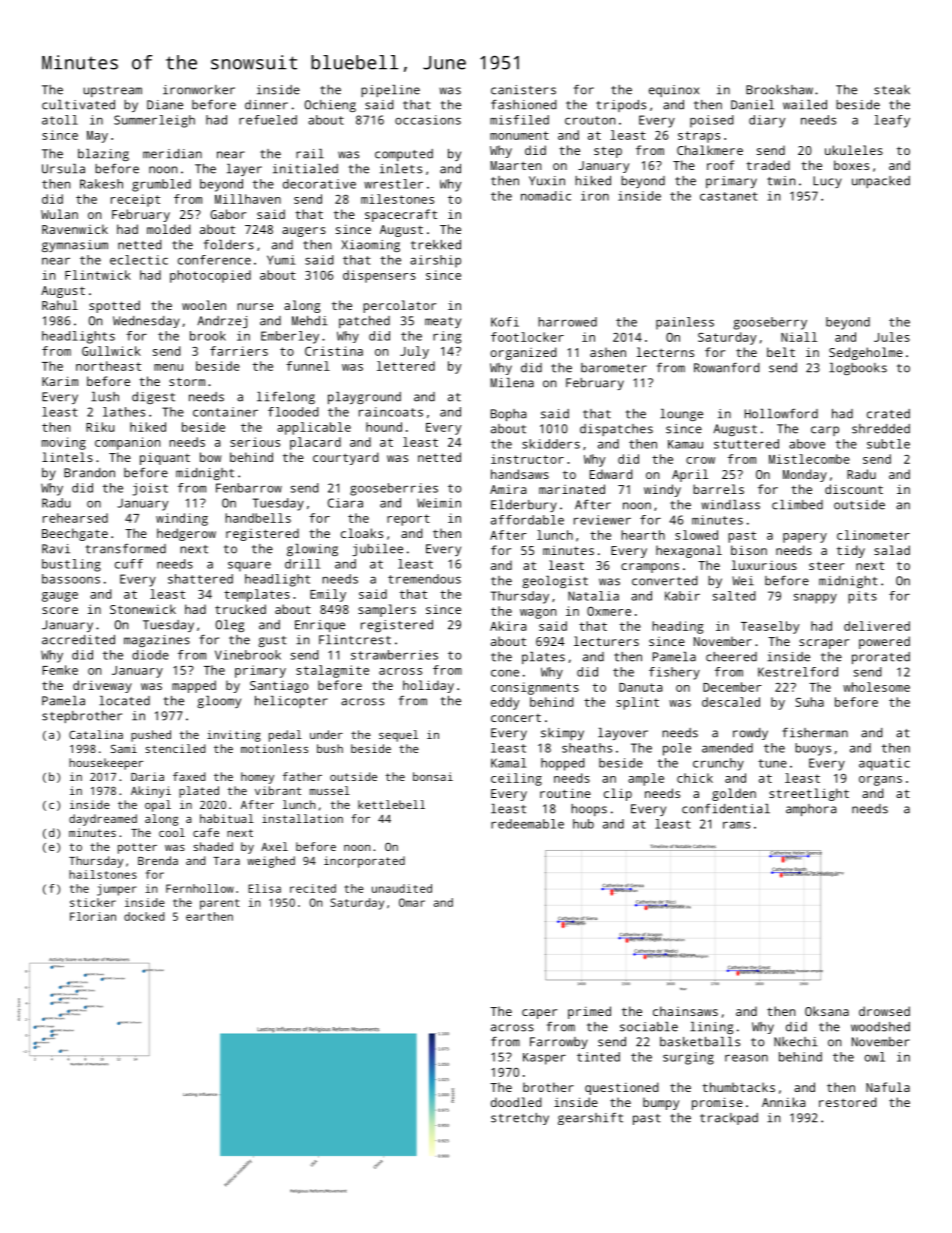 Image resolution: width=952 pixels, height=1233 pixels. I want to click on tripods, so click(621, 106).
